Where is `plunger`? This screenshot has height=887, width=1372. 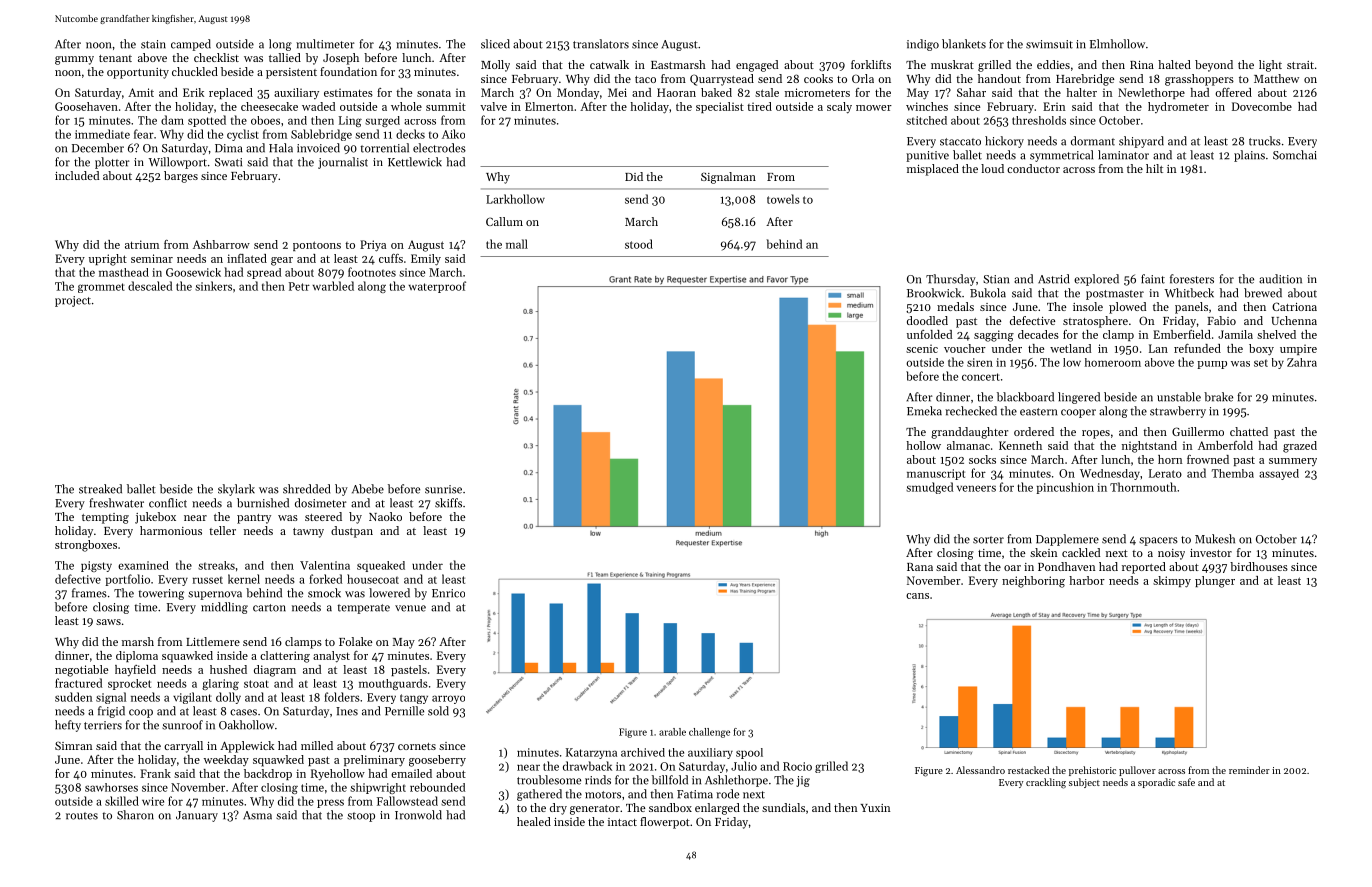 plunger is located at coordinates (1215, 582).
